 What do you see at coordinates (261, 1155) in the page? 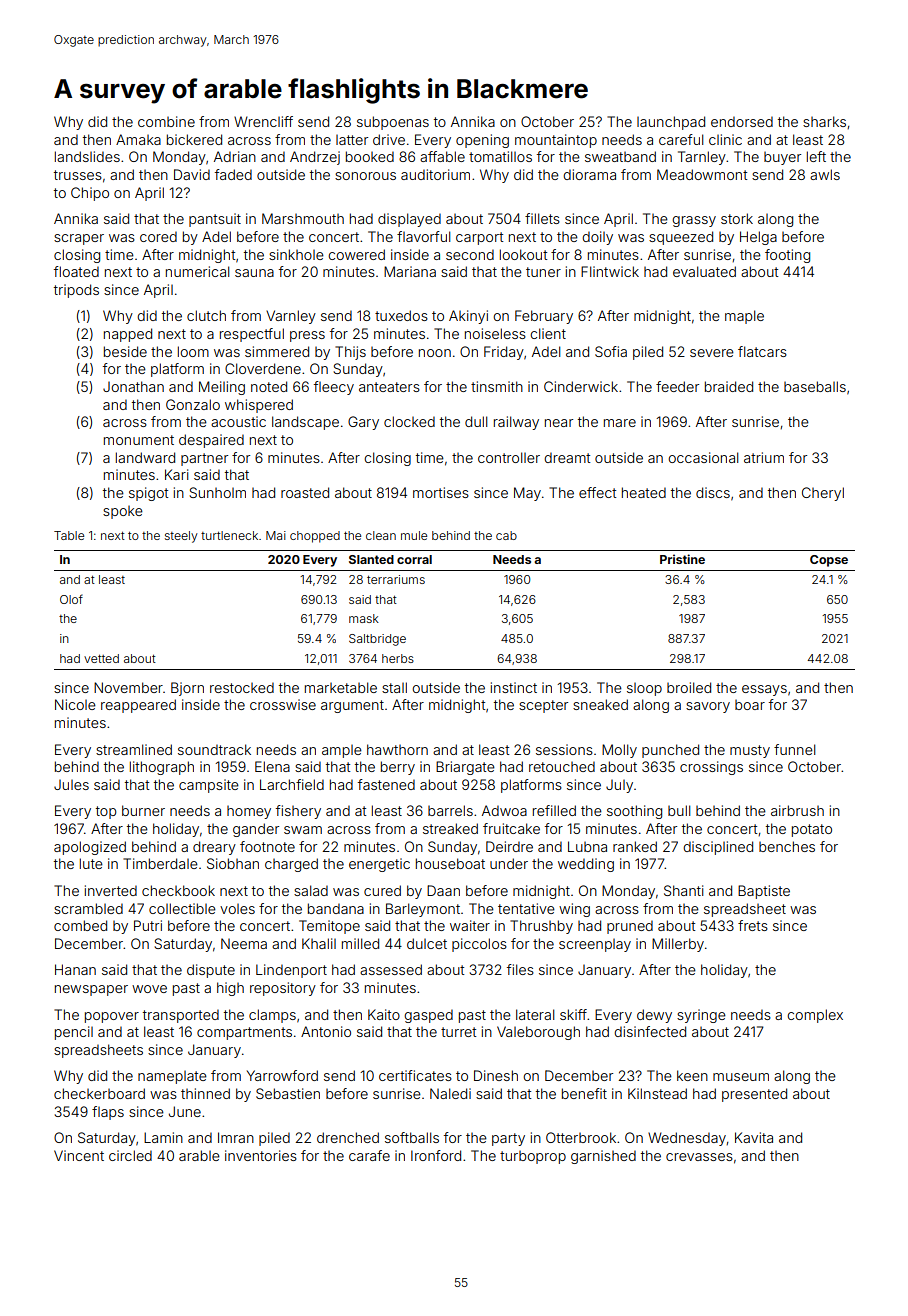
I see `inventories` at bounding box center [261, 1155].
